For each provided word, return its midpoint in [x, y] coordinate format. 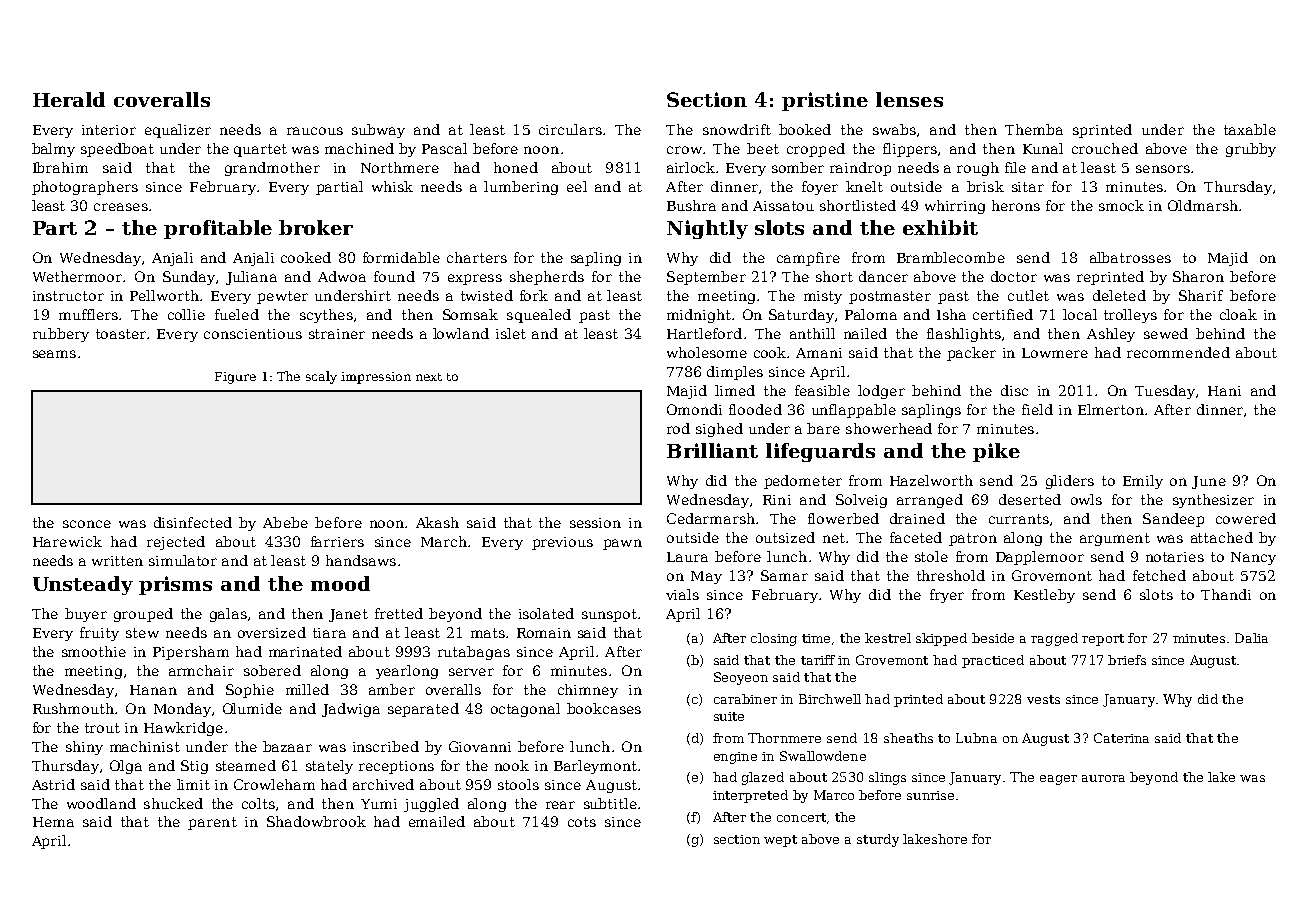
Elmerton [1111, 409]
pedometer [803, 482]
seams [54, 354]
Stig [194, 767]
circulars [570, 129]
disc [1014, 390]
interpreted [750, 796]
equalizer [178, 131]
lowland [461, 333]
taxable [1250, 129]
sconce [87, 524]
